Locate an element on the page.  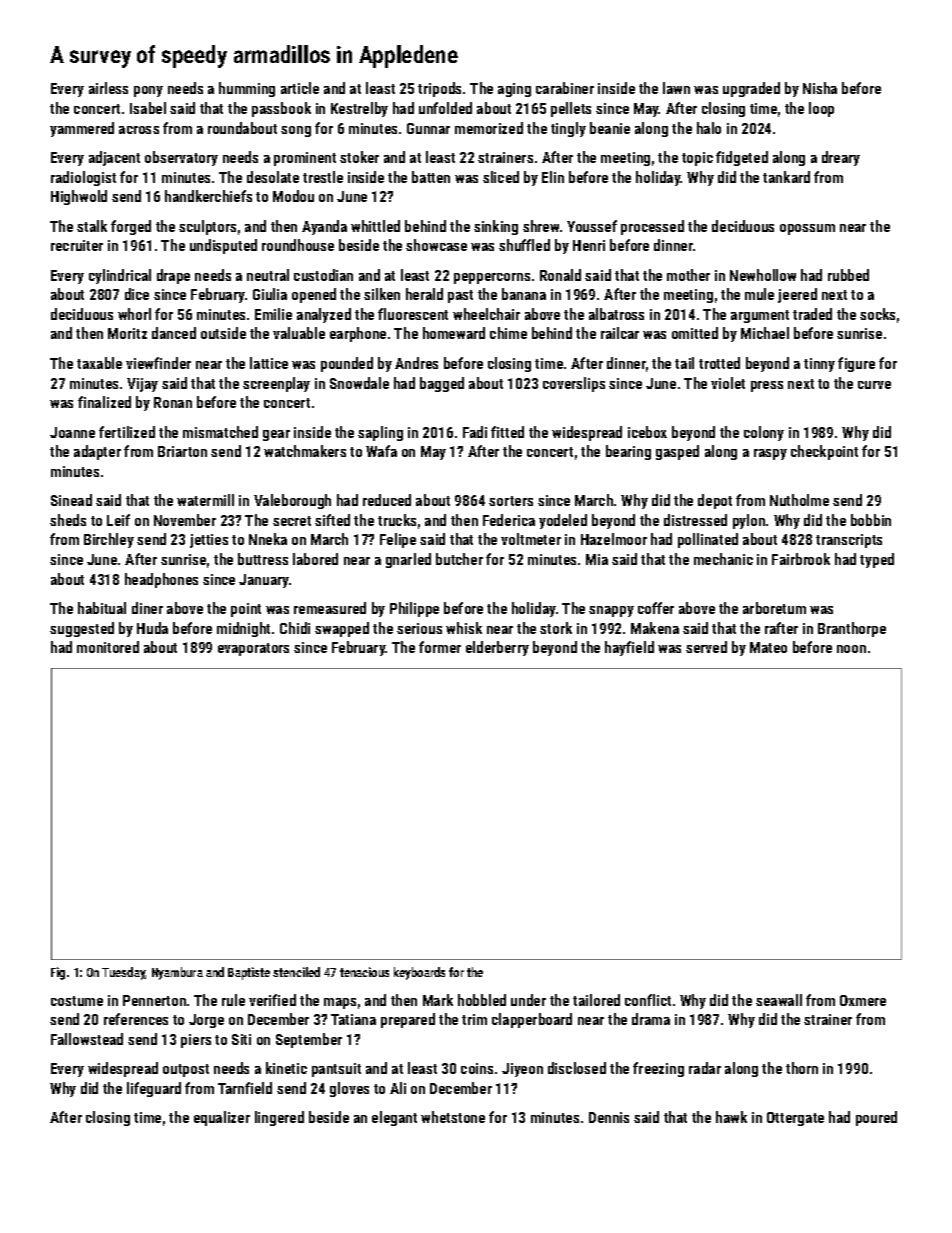
Tuesday is located at coordinates (123, 973).
